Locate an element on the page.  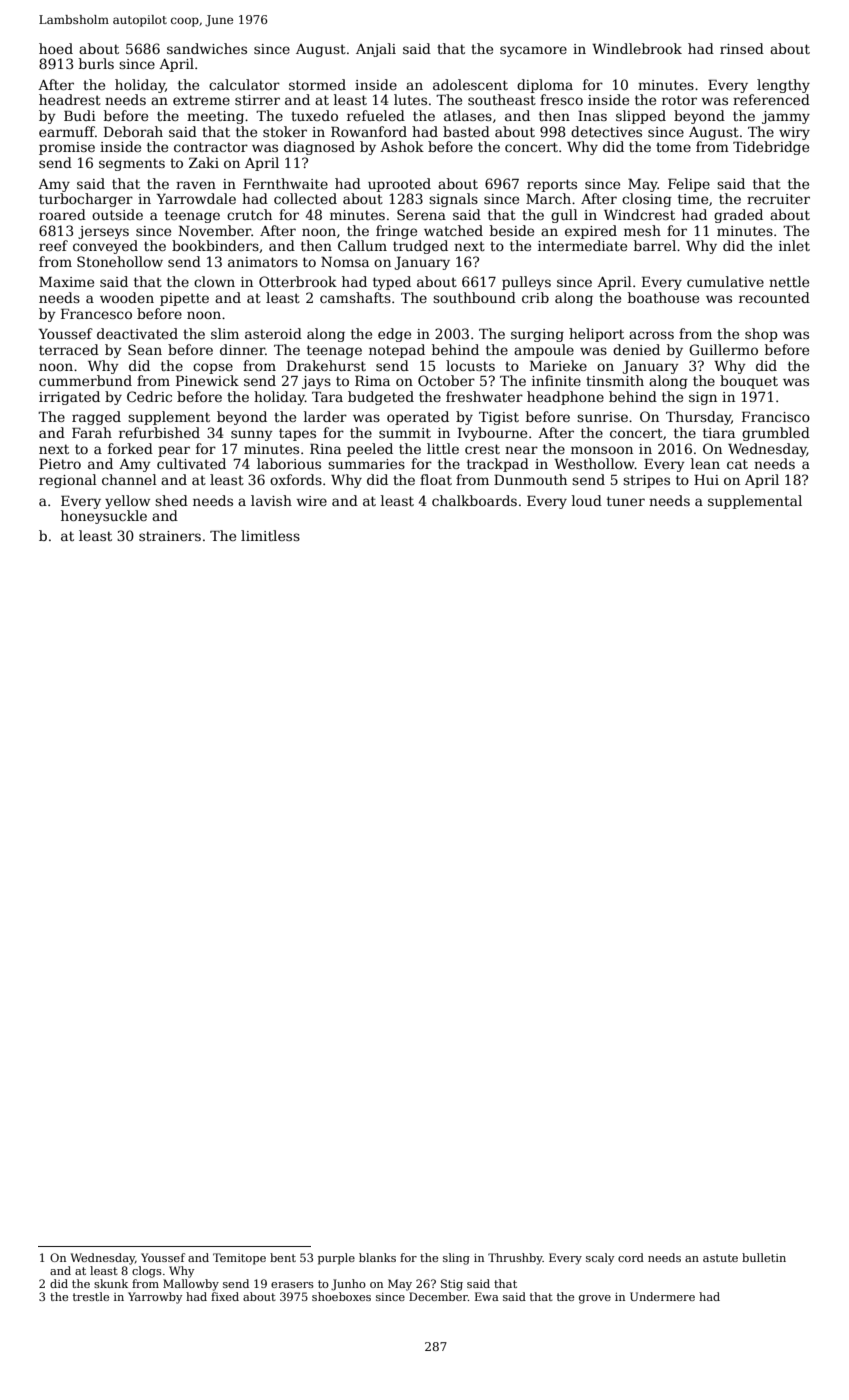
hoed is located at coordinates (56, 48).
